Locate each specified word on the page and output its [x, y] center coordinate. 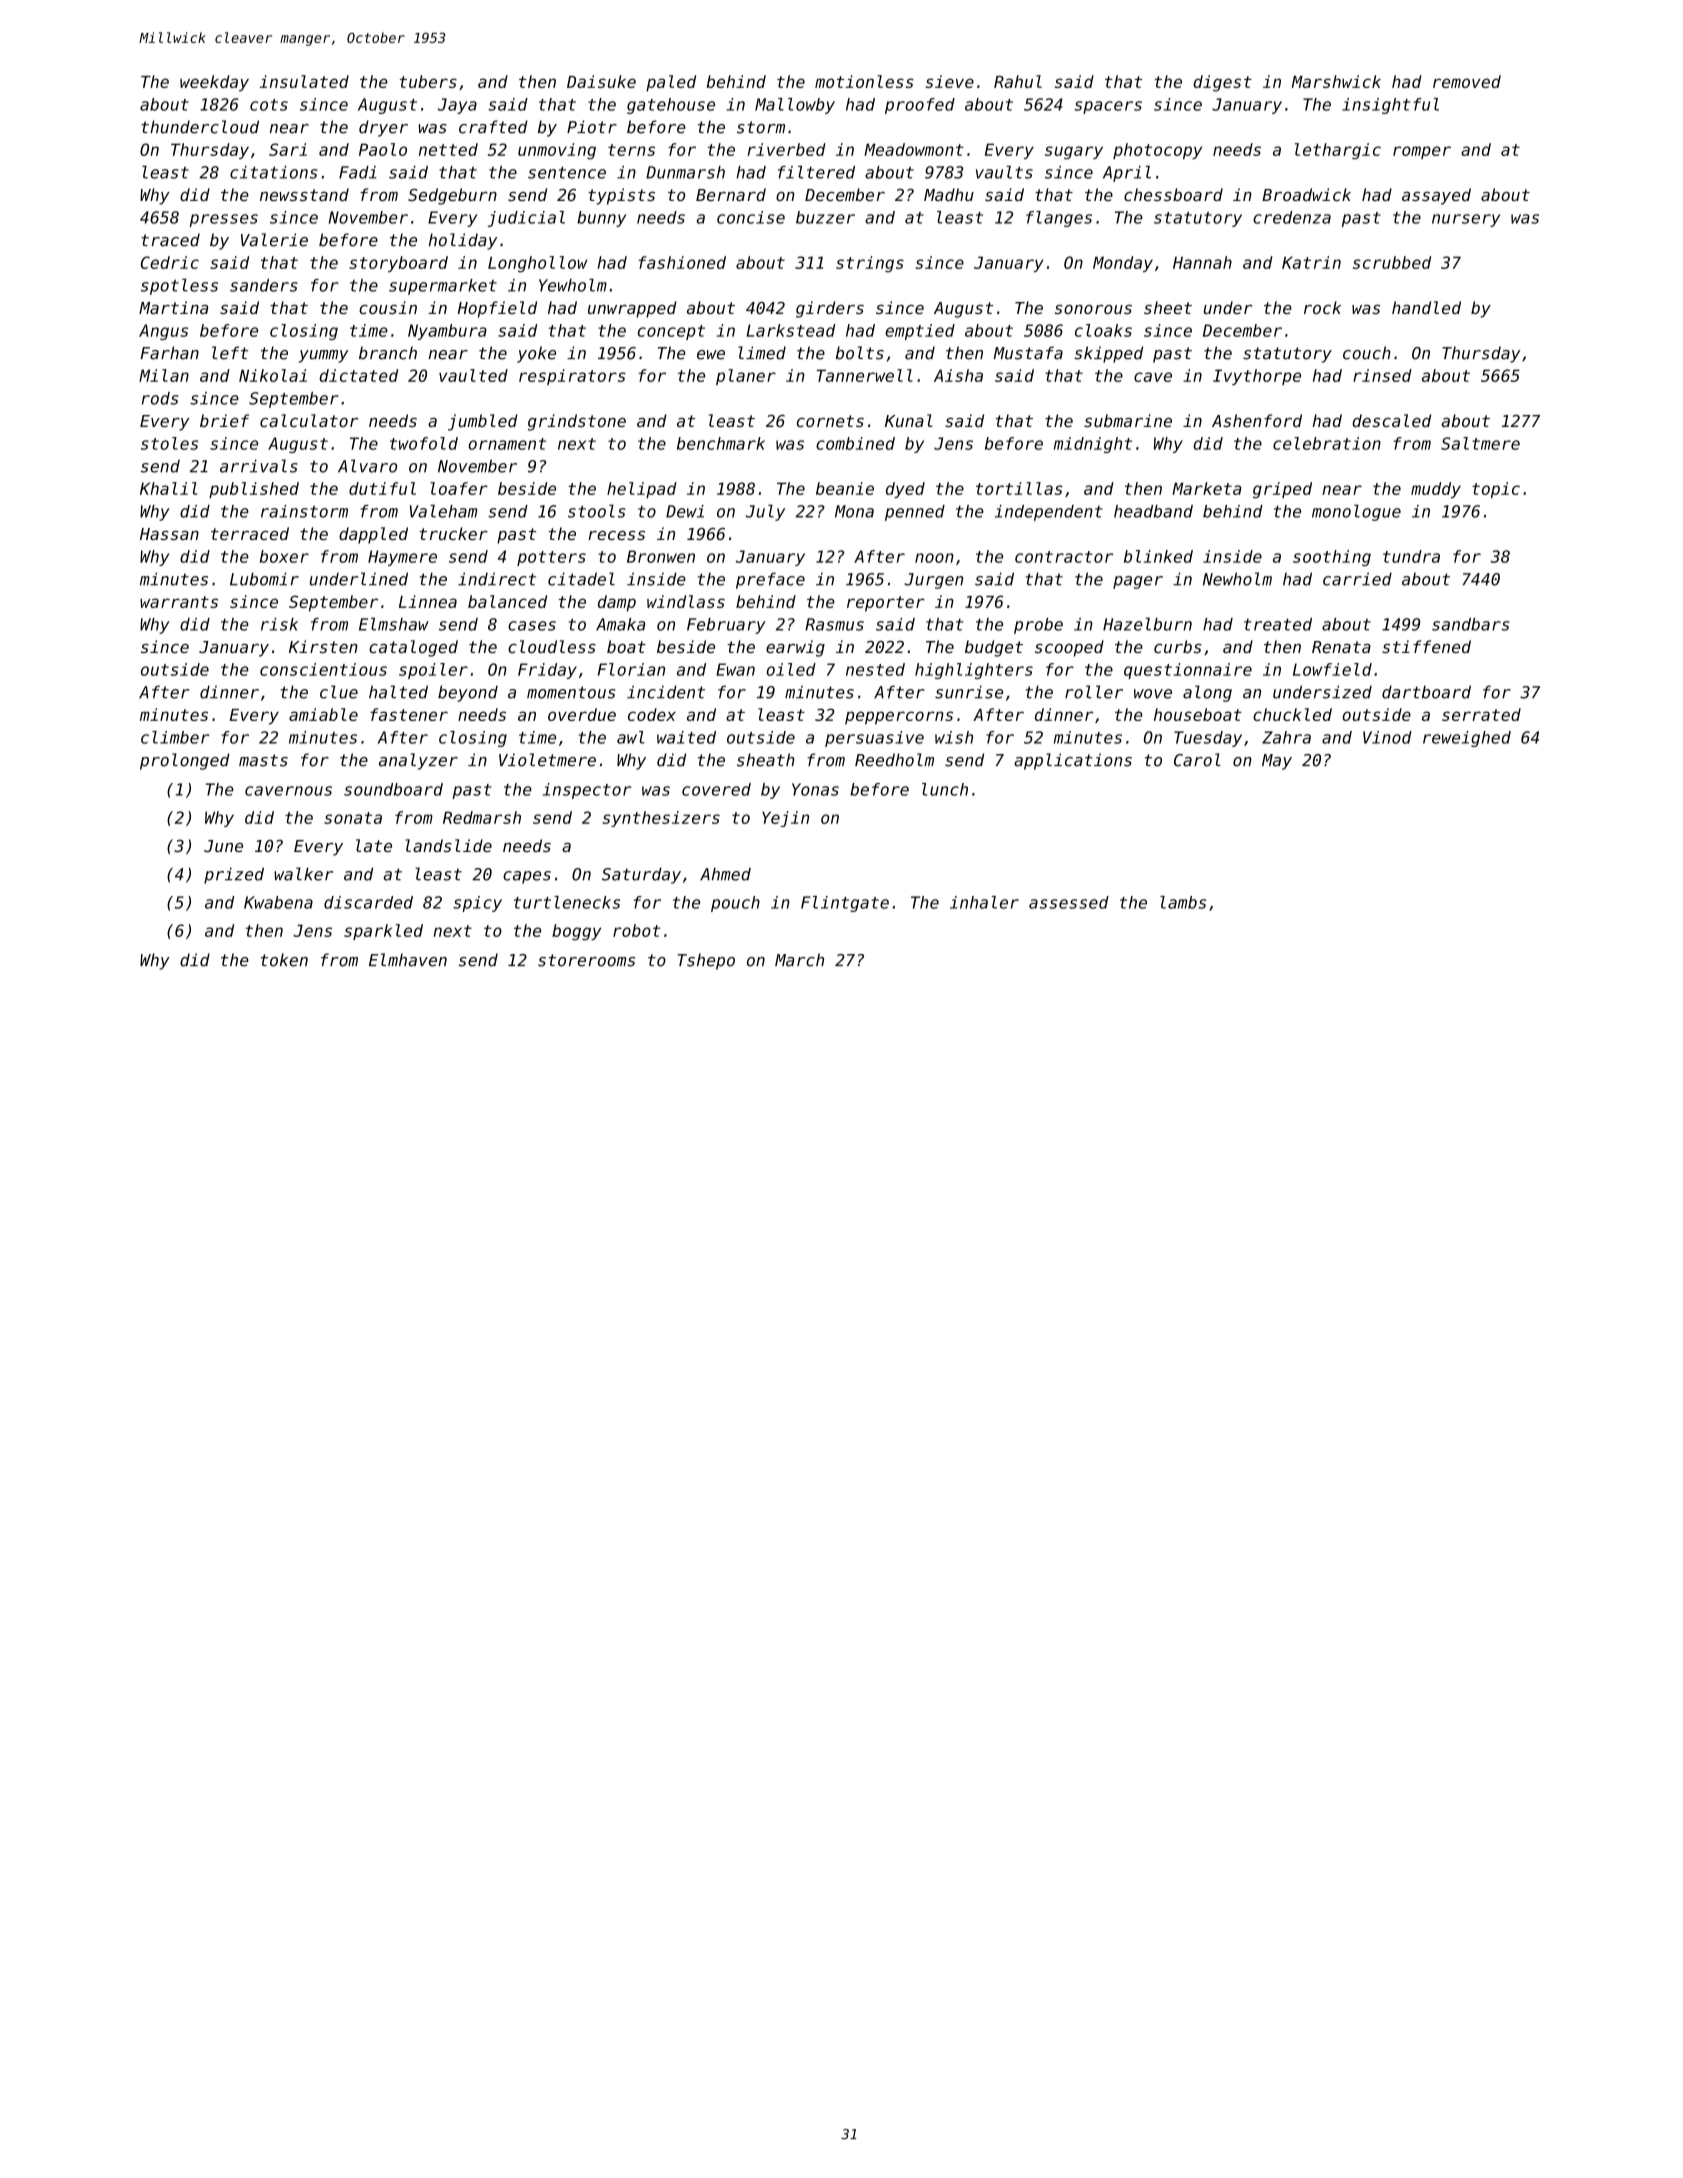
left [230, 353]
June [223, 846]
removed [1467, 81]
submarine [1128, 420]
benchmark [721, 443]
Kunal [909, 420]
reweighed [1467, 739]
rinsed [1382, 375]
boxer [284, 556]
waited [686, 737]
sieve [950, 81]
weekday [214, 83]
